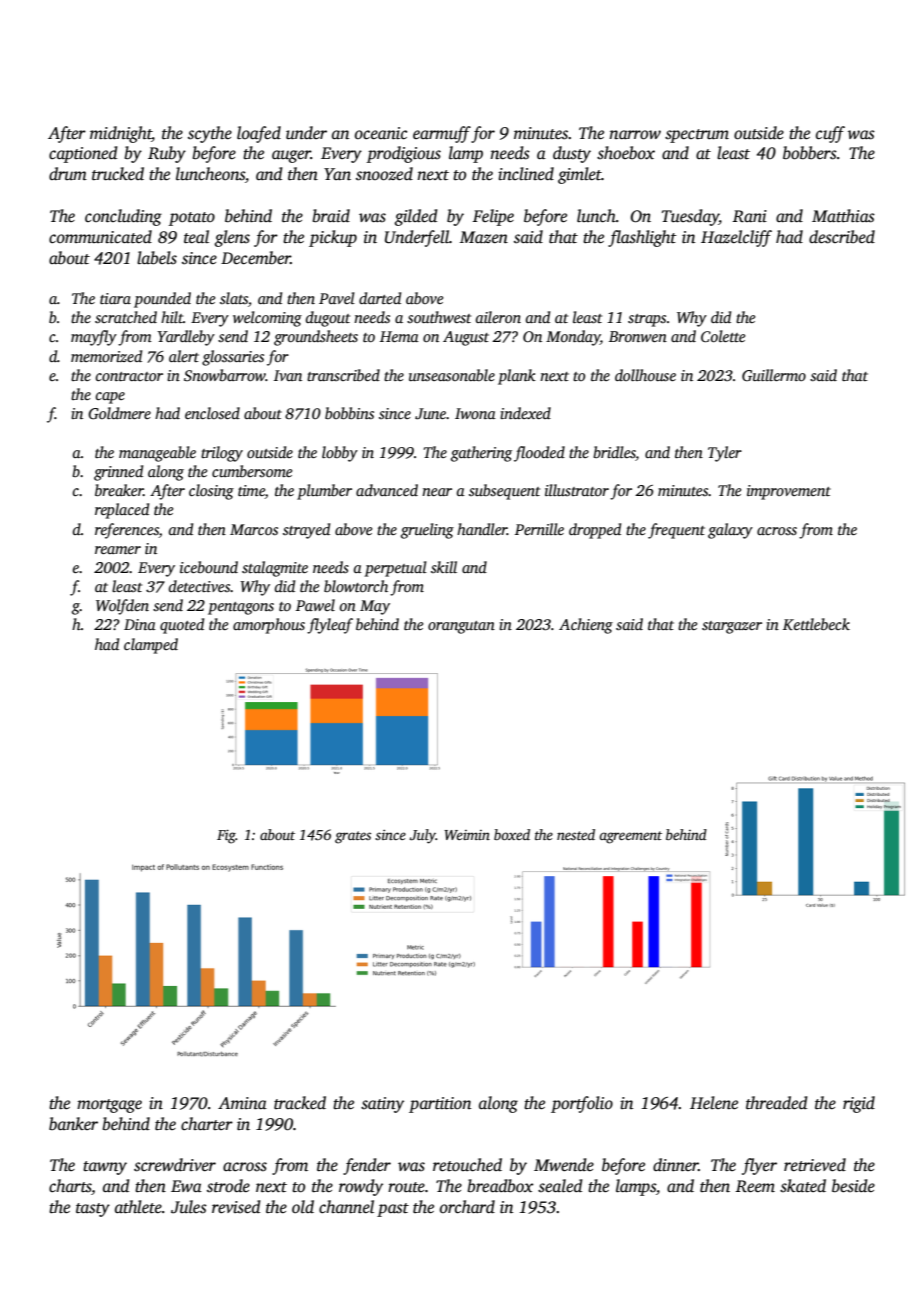 The width and height of the document is (924, 1308). I want to click on partition, so click(440, 1105).
